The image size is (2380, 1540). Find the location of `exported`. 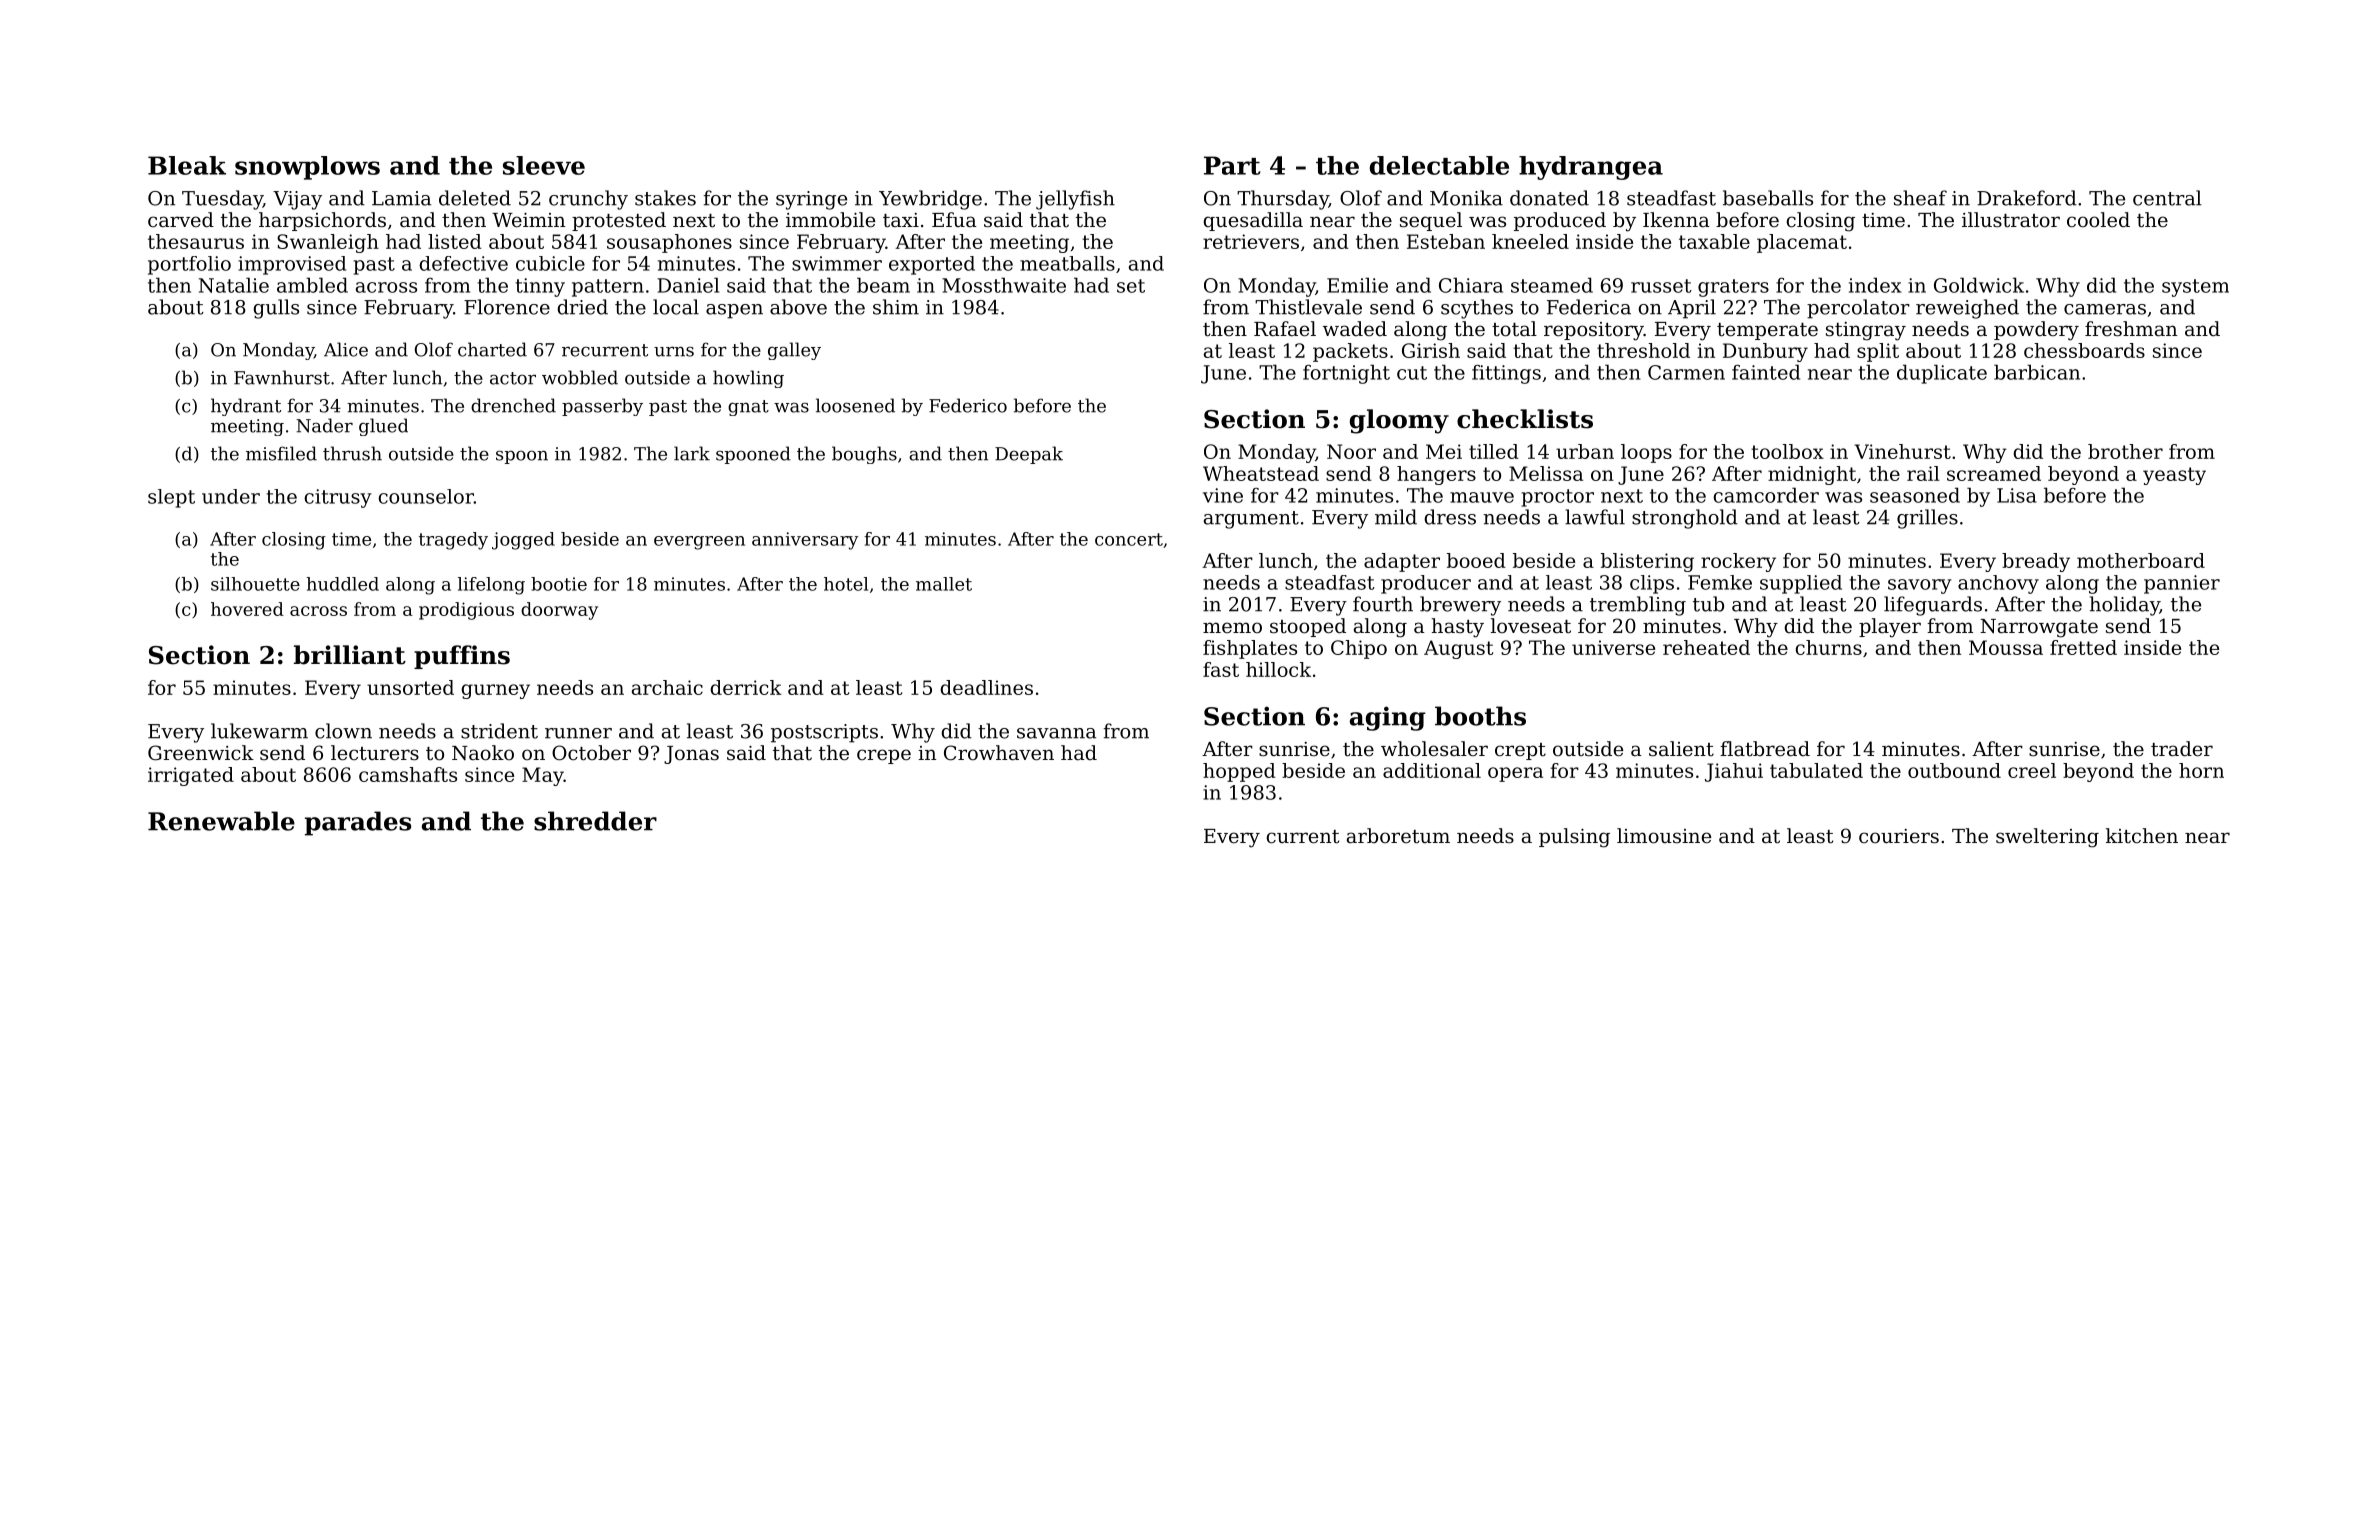

exported is located at coordinates (932, 265).
